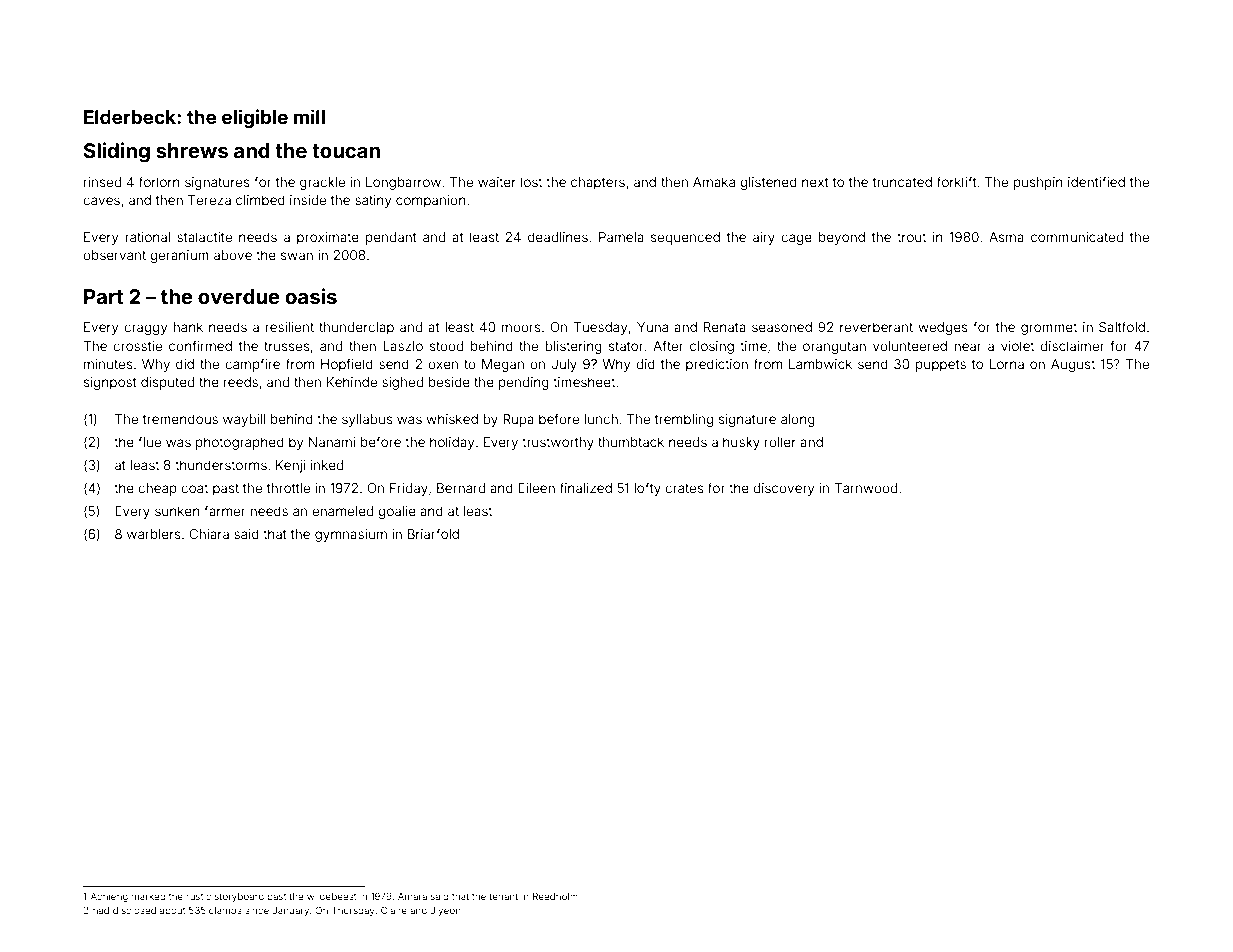 The width and height of the image is (1233, 952). What do you see at coordinates (101, 201) in the image?
I see `caves` at bounding box center [101, 201].
